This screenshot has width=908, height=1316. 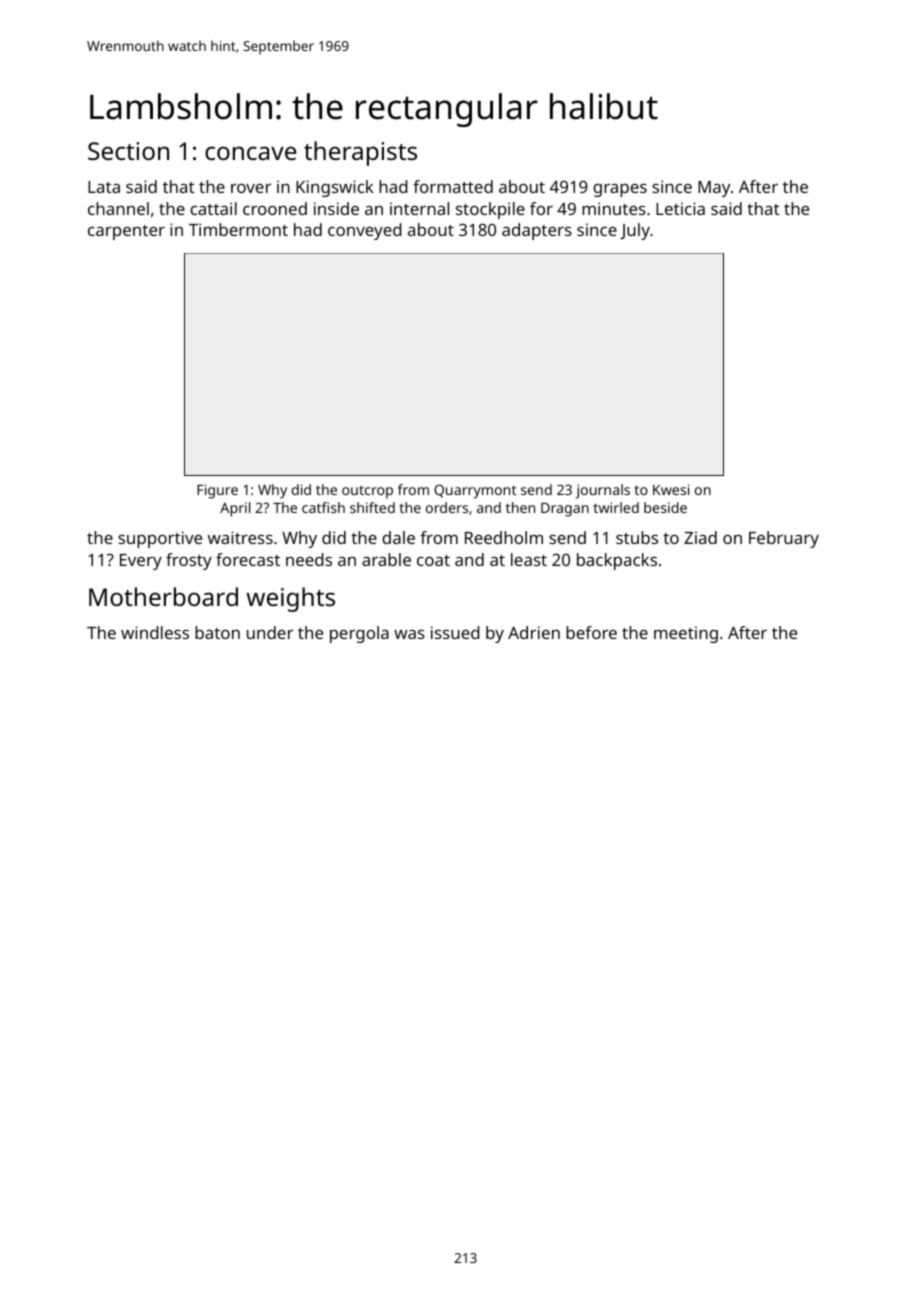 I want to click on July, so click(x=635, y=231).
